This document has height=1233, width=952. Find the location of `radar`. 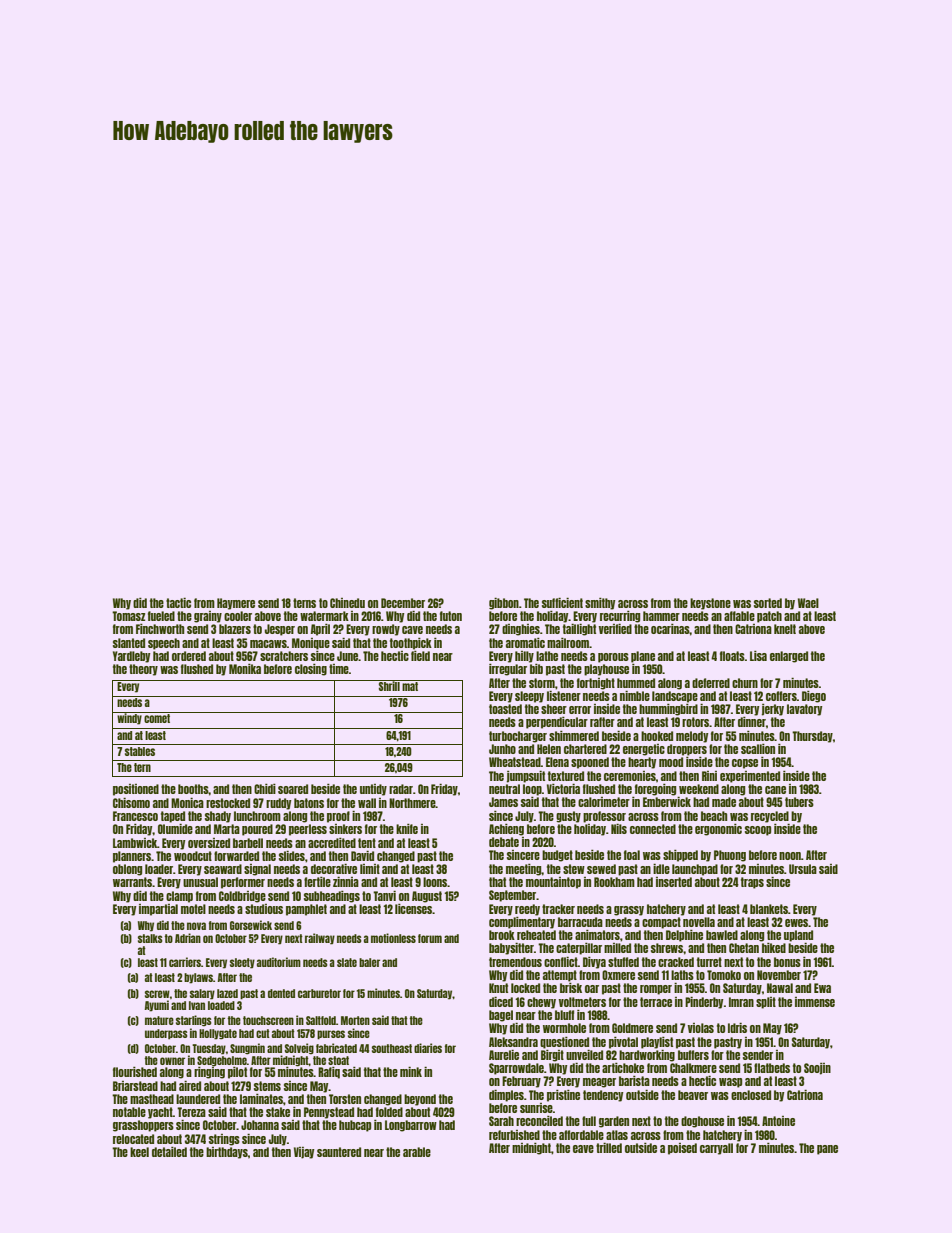

radar is located at coordinates (401, 789).
